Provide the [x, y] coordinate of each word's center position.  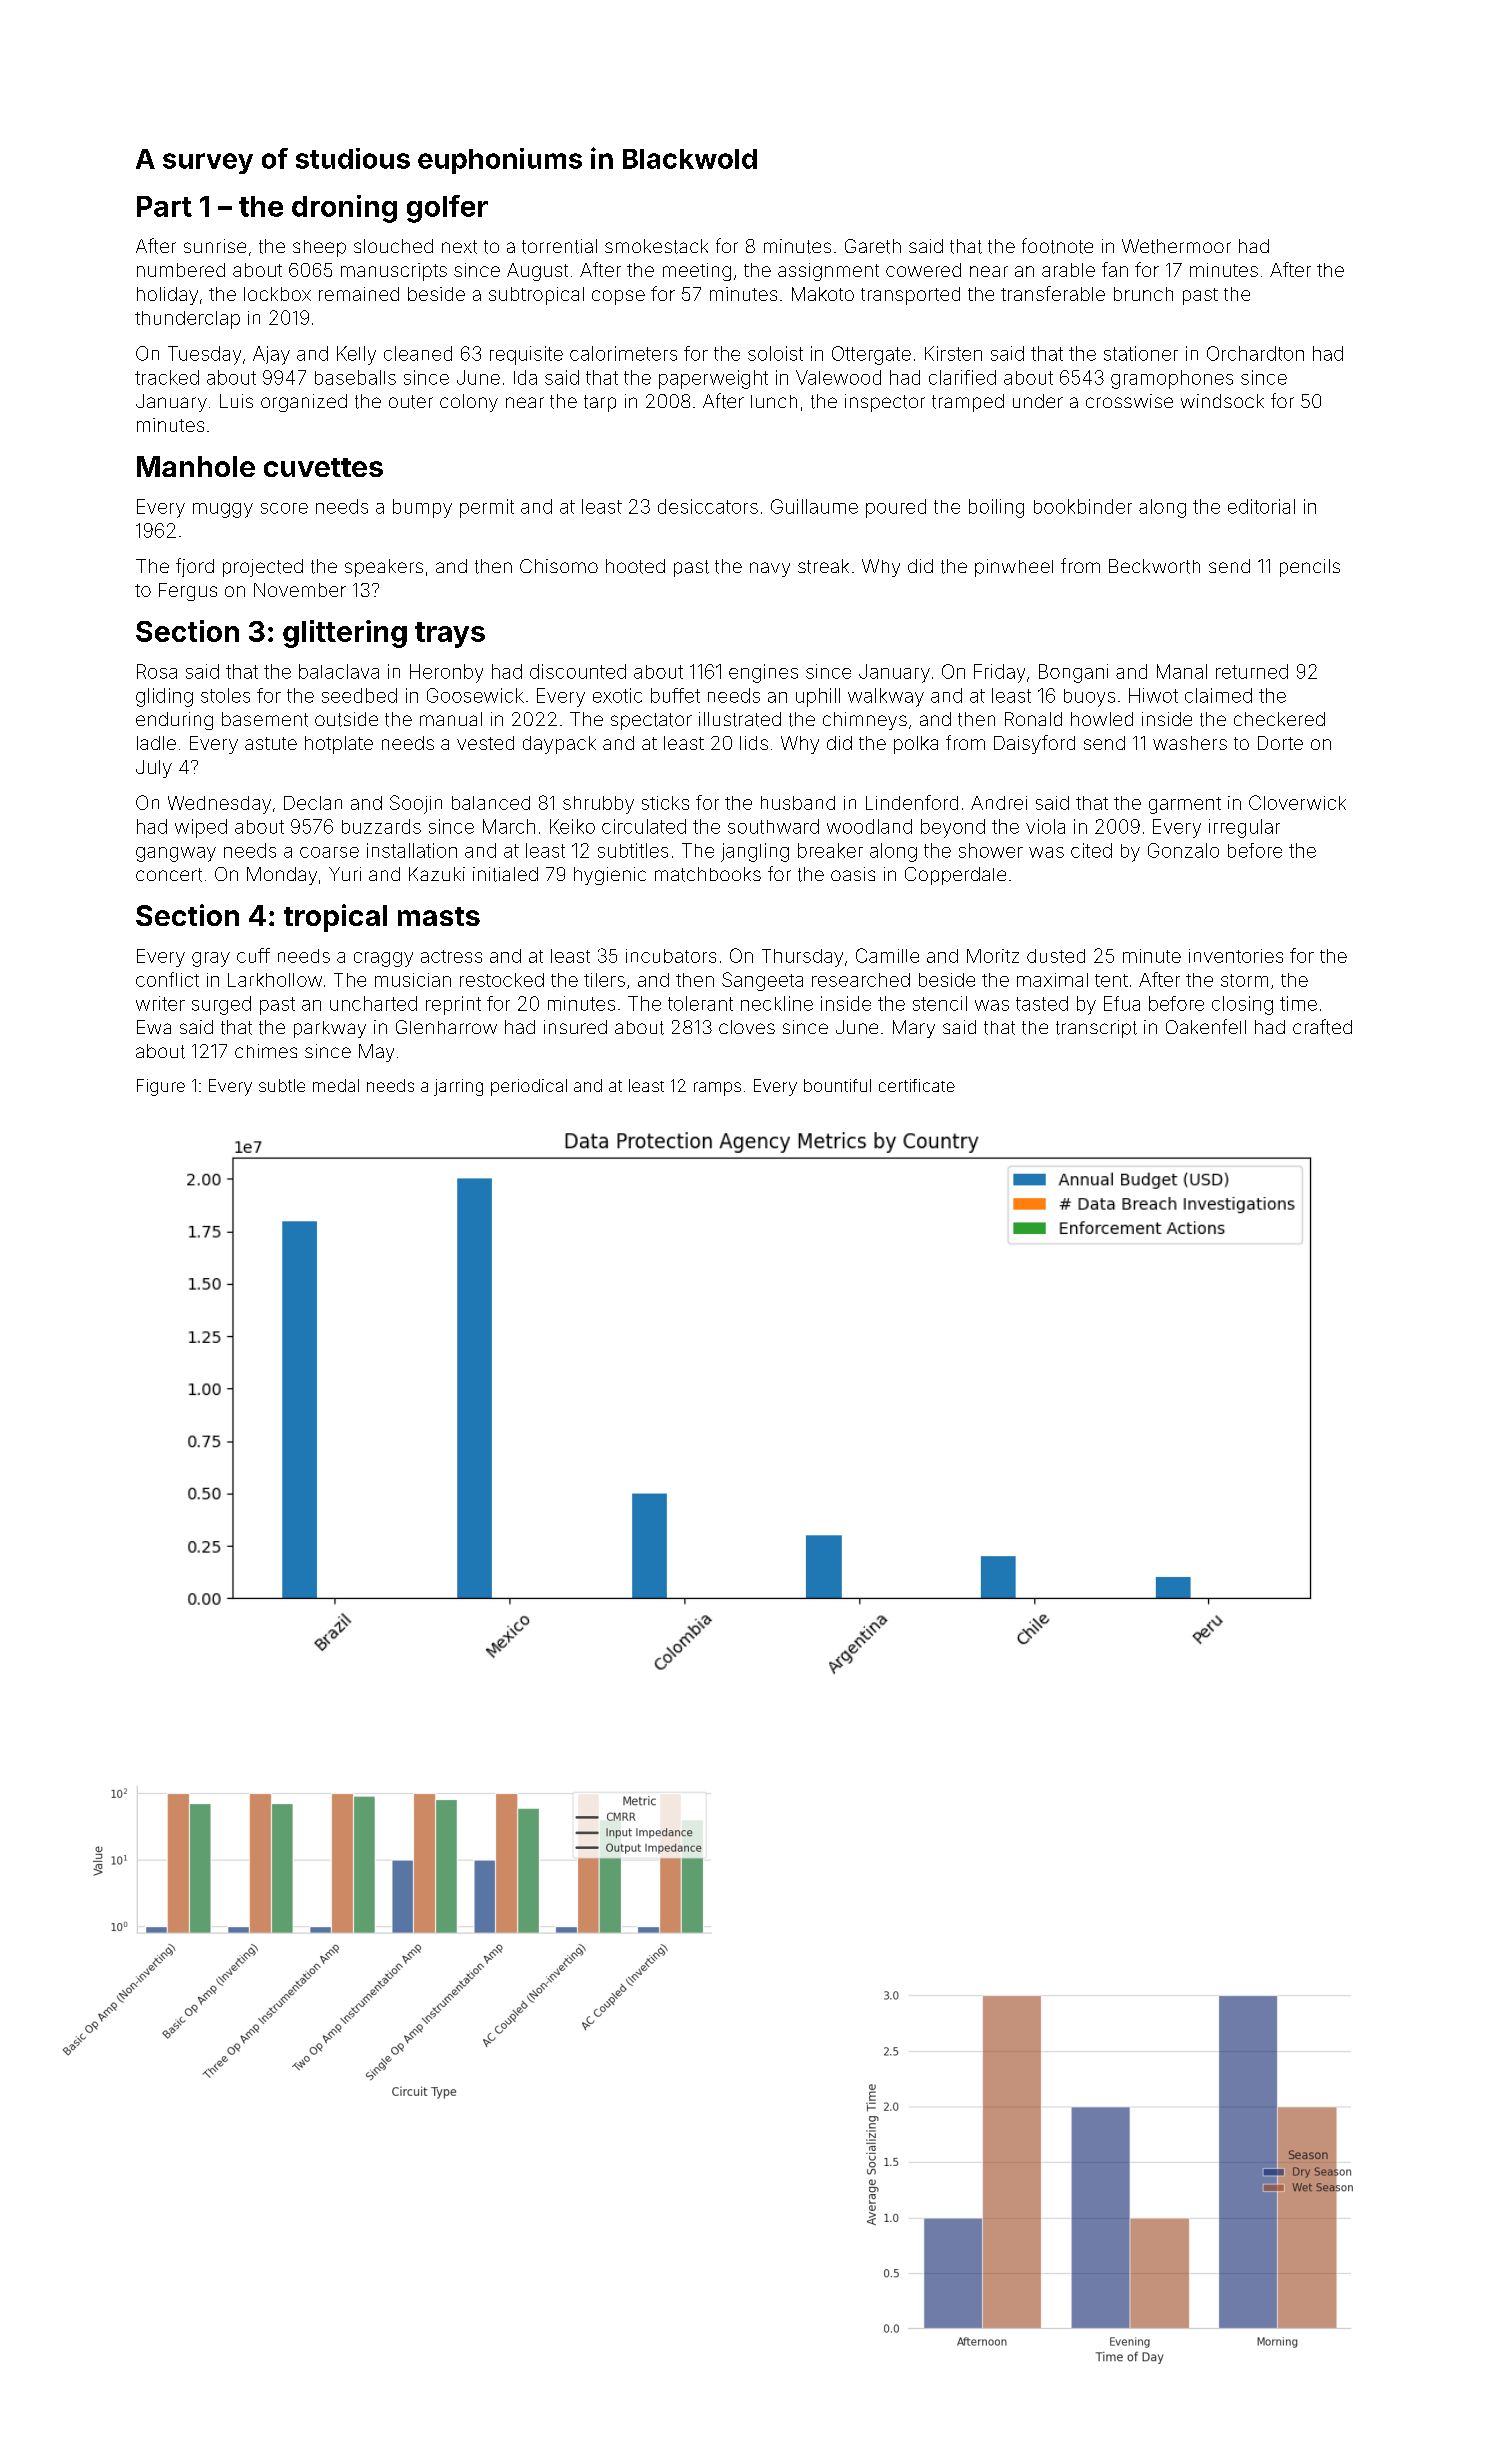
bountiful [837, 1085]
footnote [1057, 246]
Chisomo [559, 566]
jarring [458, 1087]
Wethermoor [1176, 246]
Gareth [873, 246]
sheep [319, 248]
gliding [164, 697]
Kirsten [953, 353]
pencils [1310, 568]
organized [304, 403]
